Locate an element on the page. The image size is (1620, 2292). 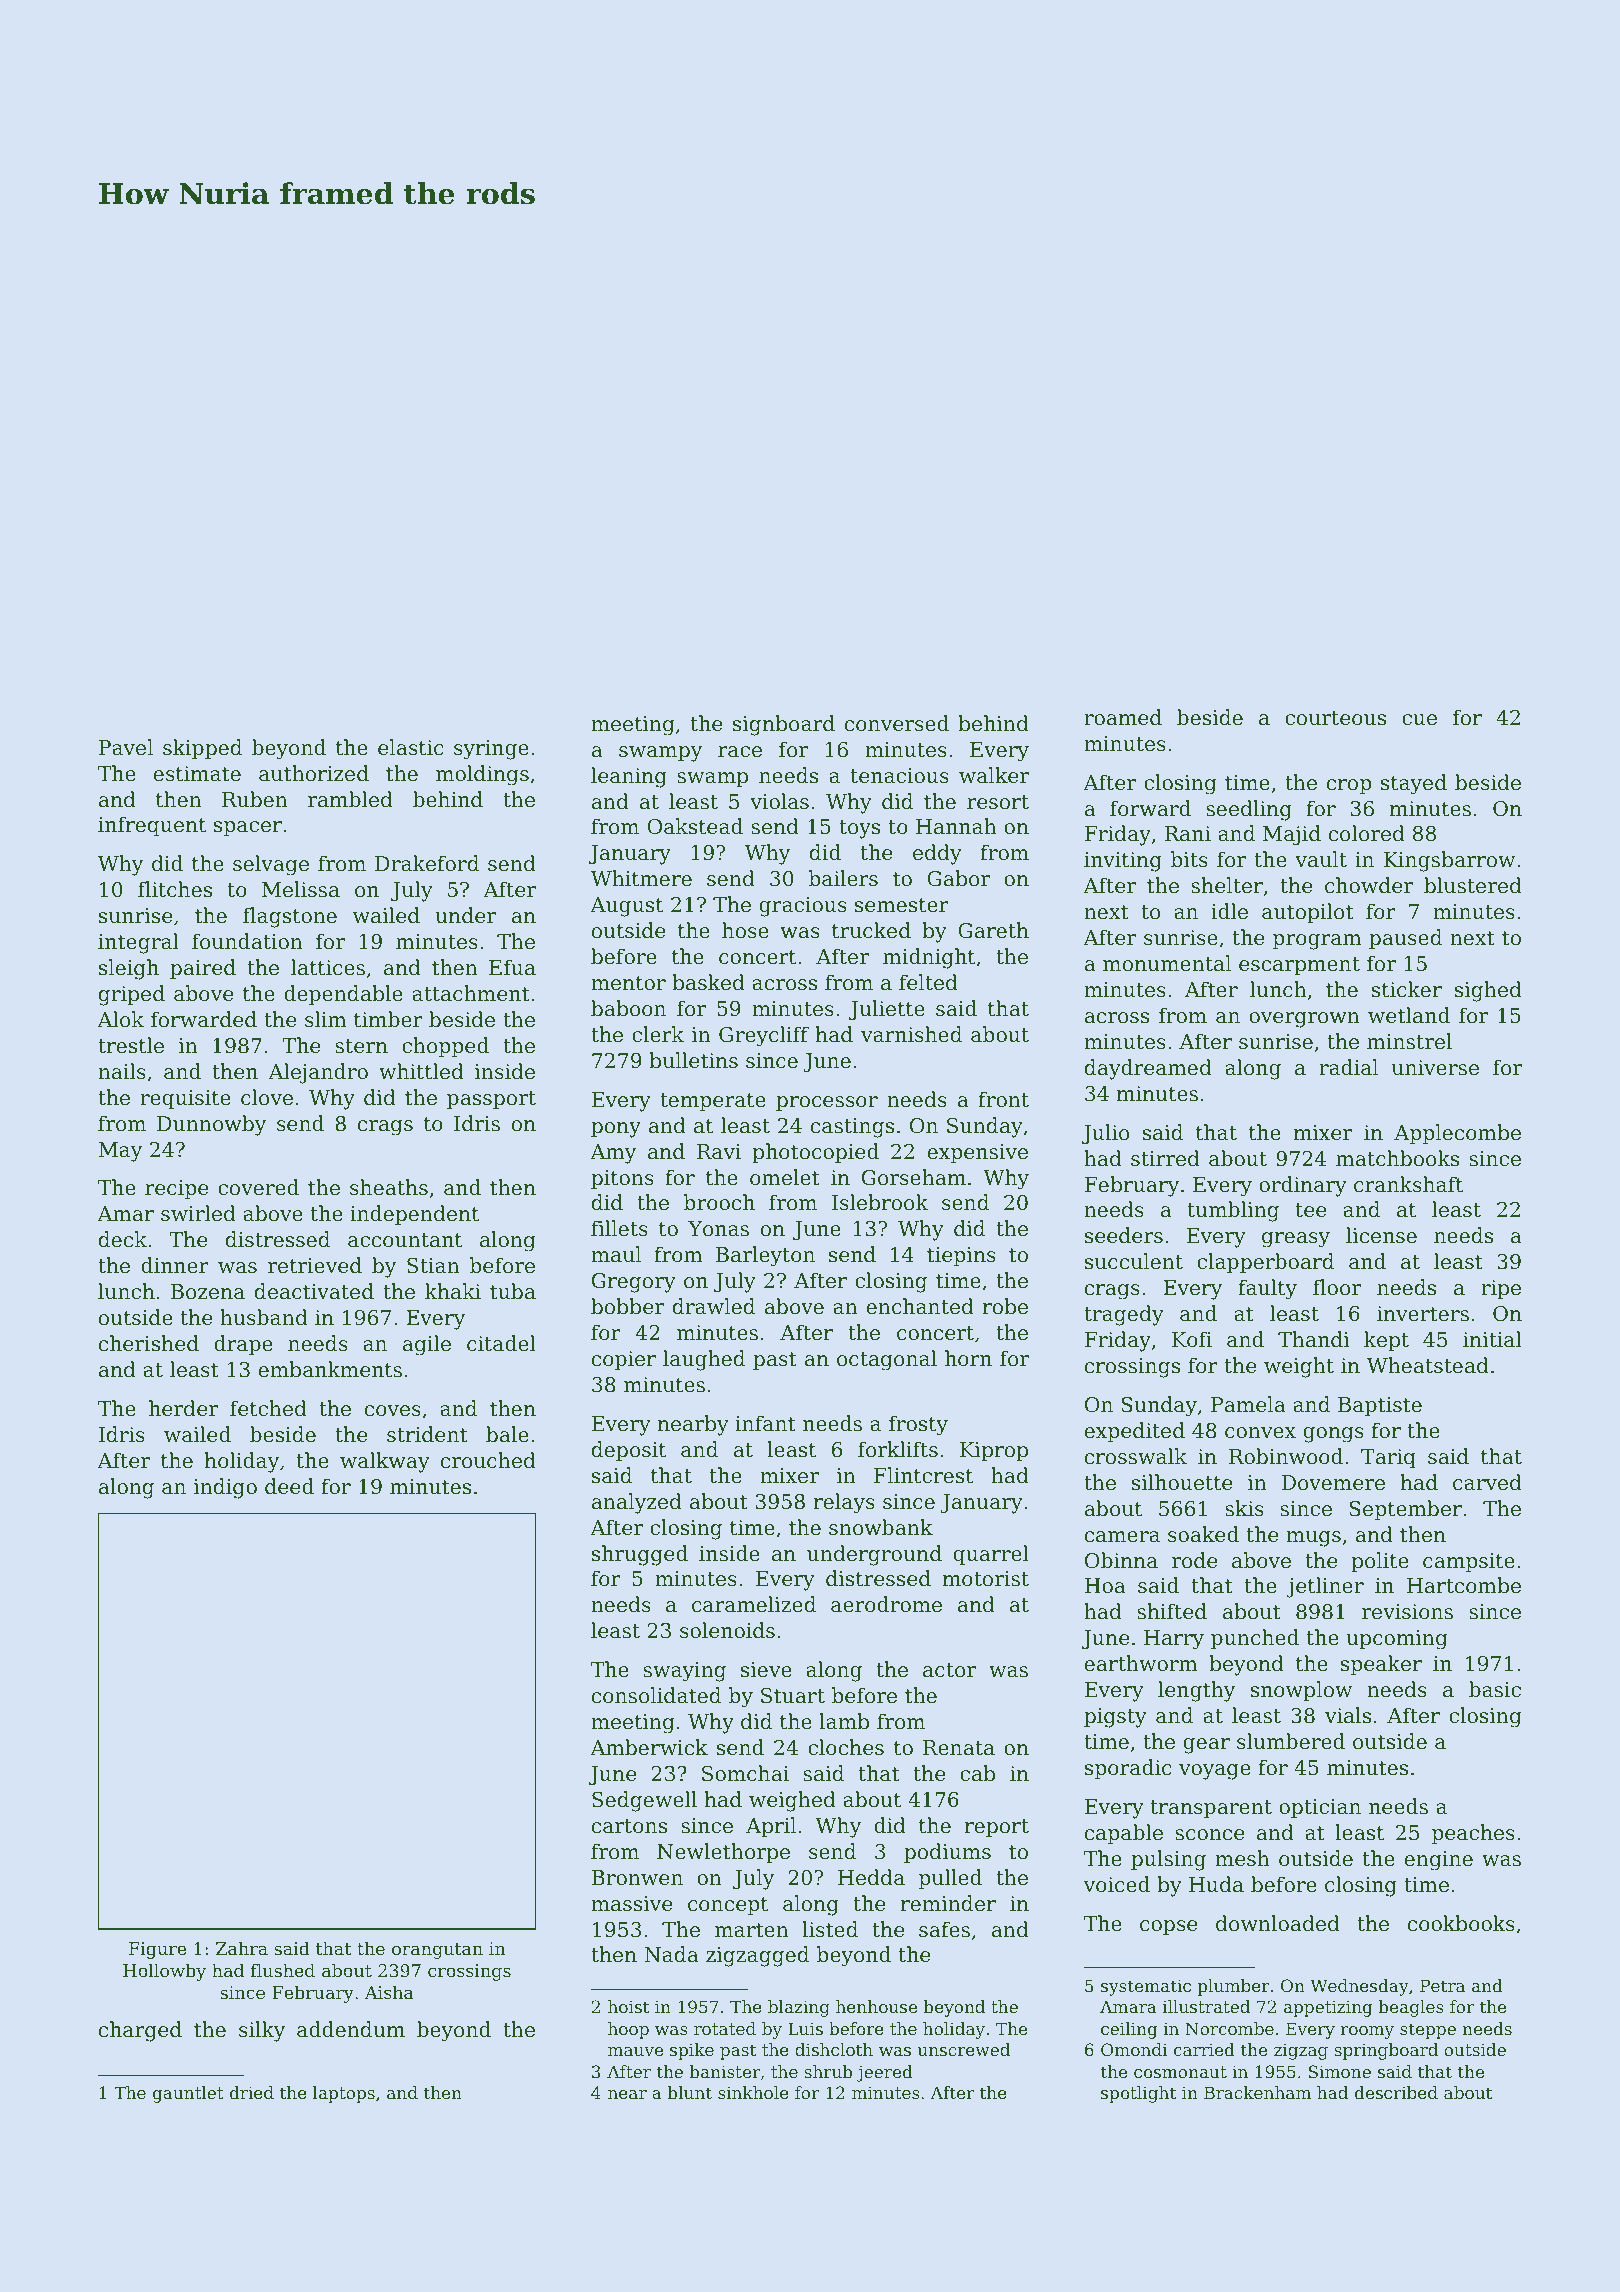
mugs is located at coordinates (1313, 1539).
